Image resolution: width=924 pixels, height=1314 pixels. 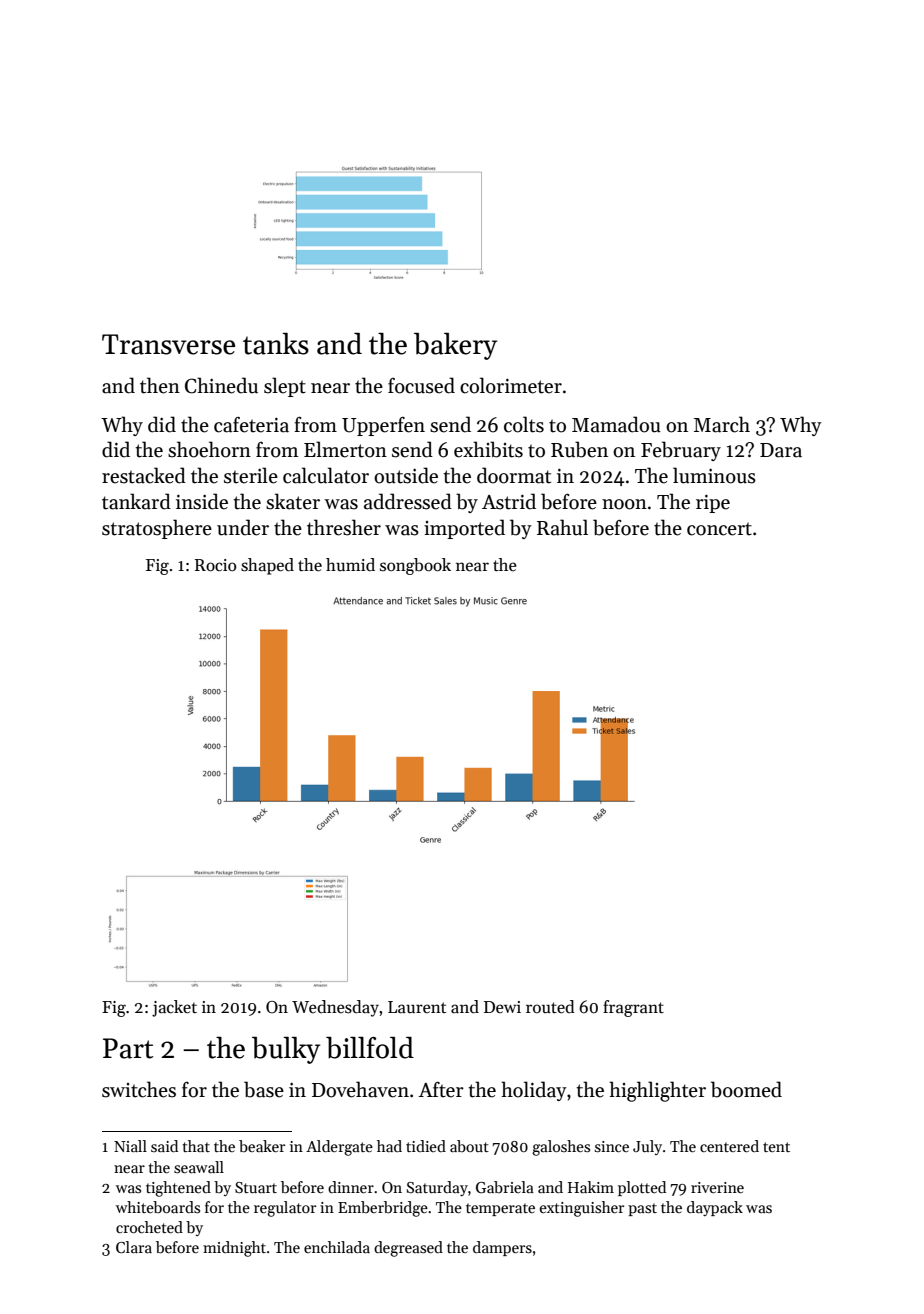 I want to click on Chinedu, so click(x=221, y=385).
